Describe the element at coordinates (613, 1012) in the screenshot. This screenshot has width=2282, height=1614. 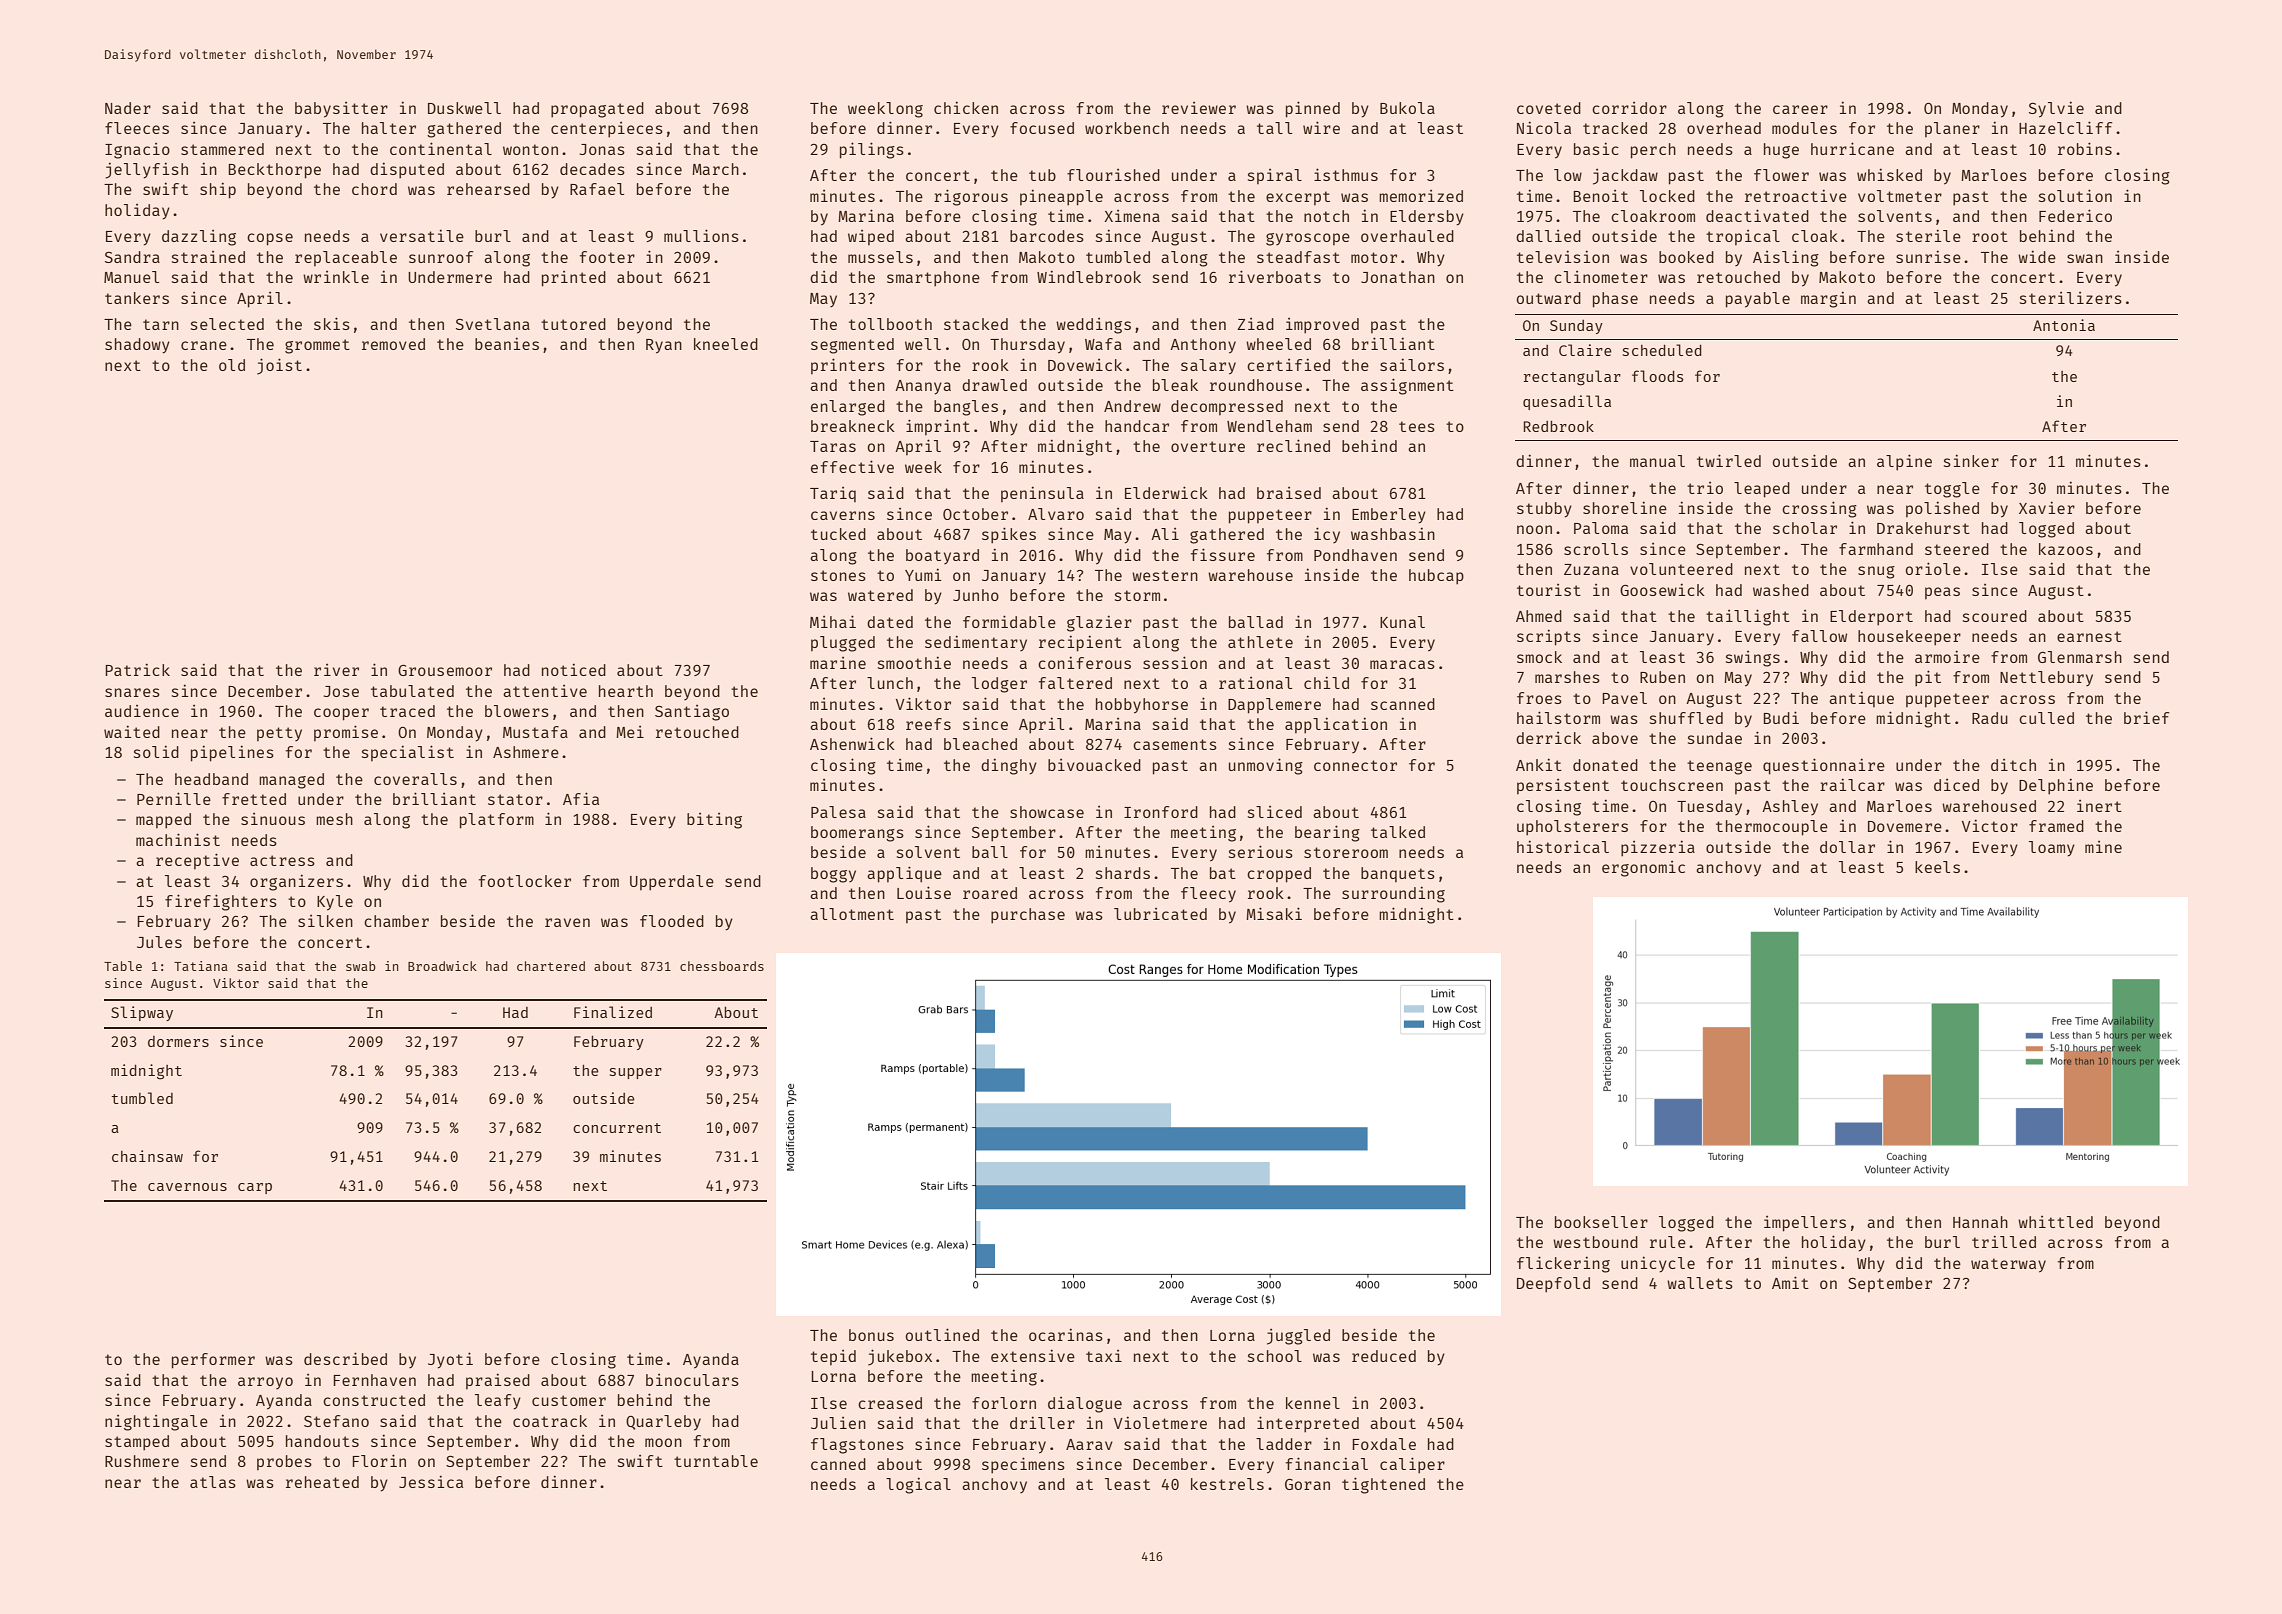
I see `Finalized` at that location.
